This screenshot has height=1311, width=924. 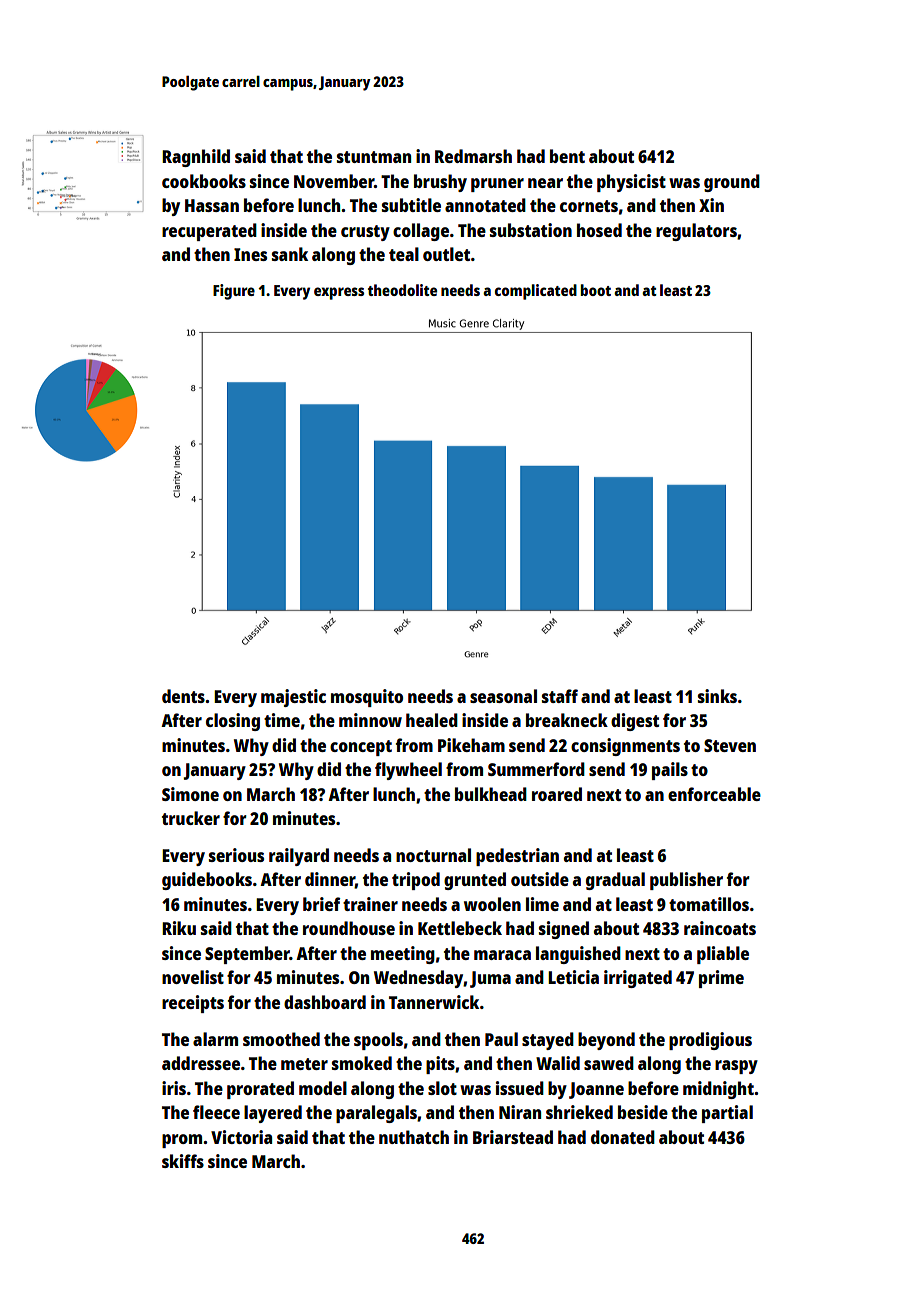 What do you see at coordinates (578, 955) in the screenshot?
I see `languished` at bounding box center [578, 955].
